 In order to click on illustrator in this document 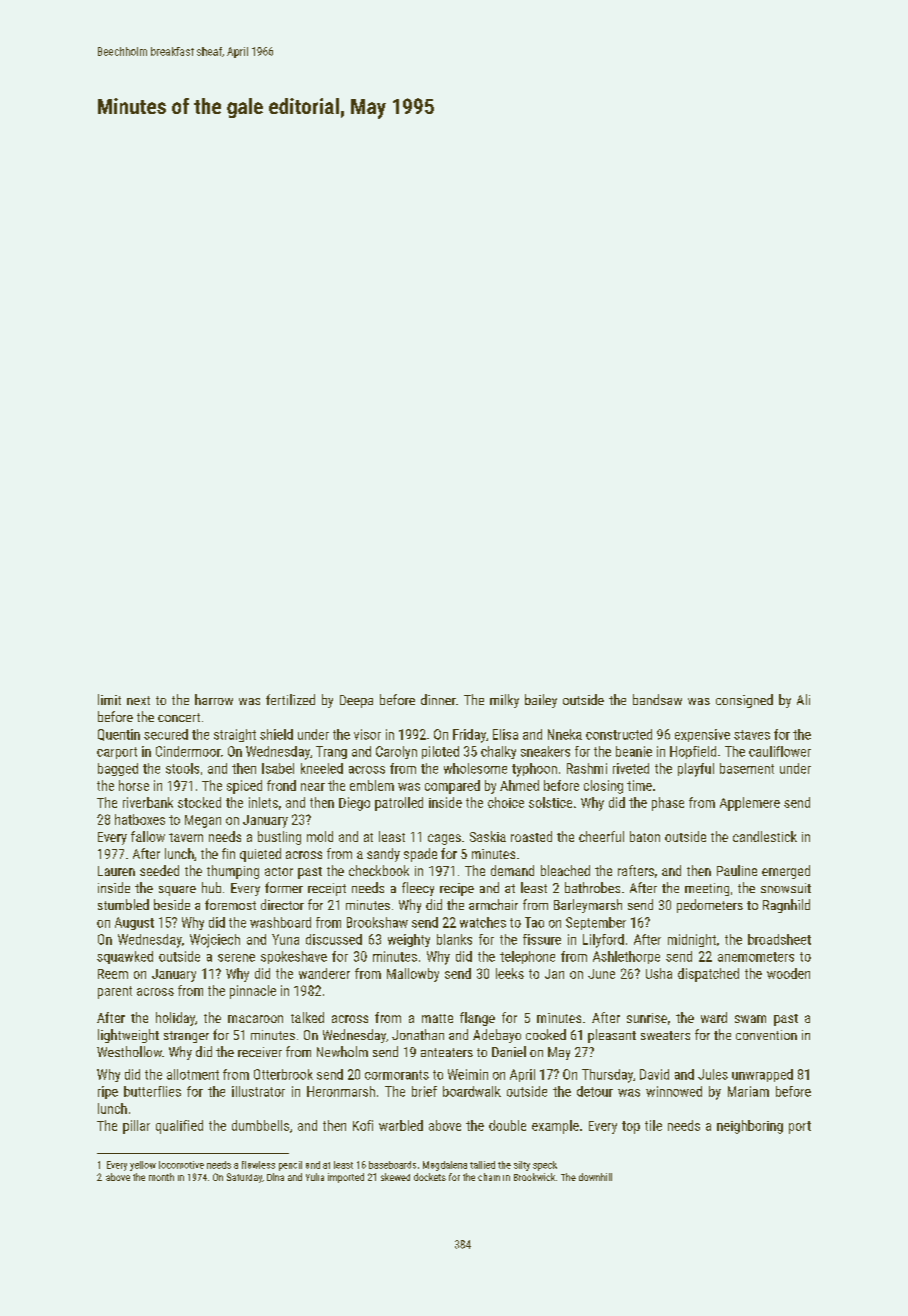, I will do `click(258, 1091)`.
